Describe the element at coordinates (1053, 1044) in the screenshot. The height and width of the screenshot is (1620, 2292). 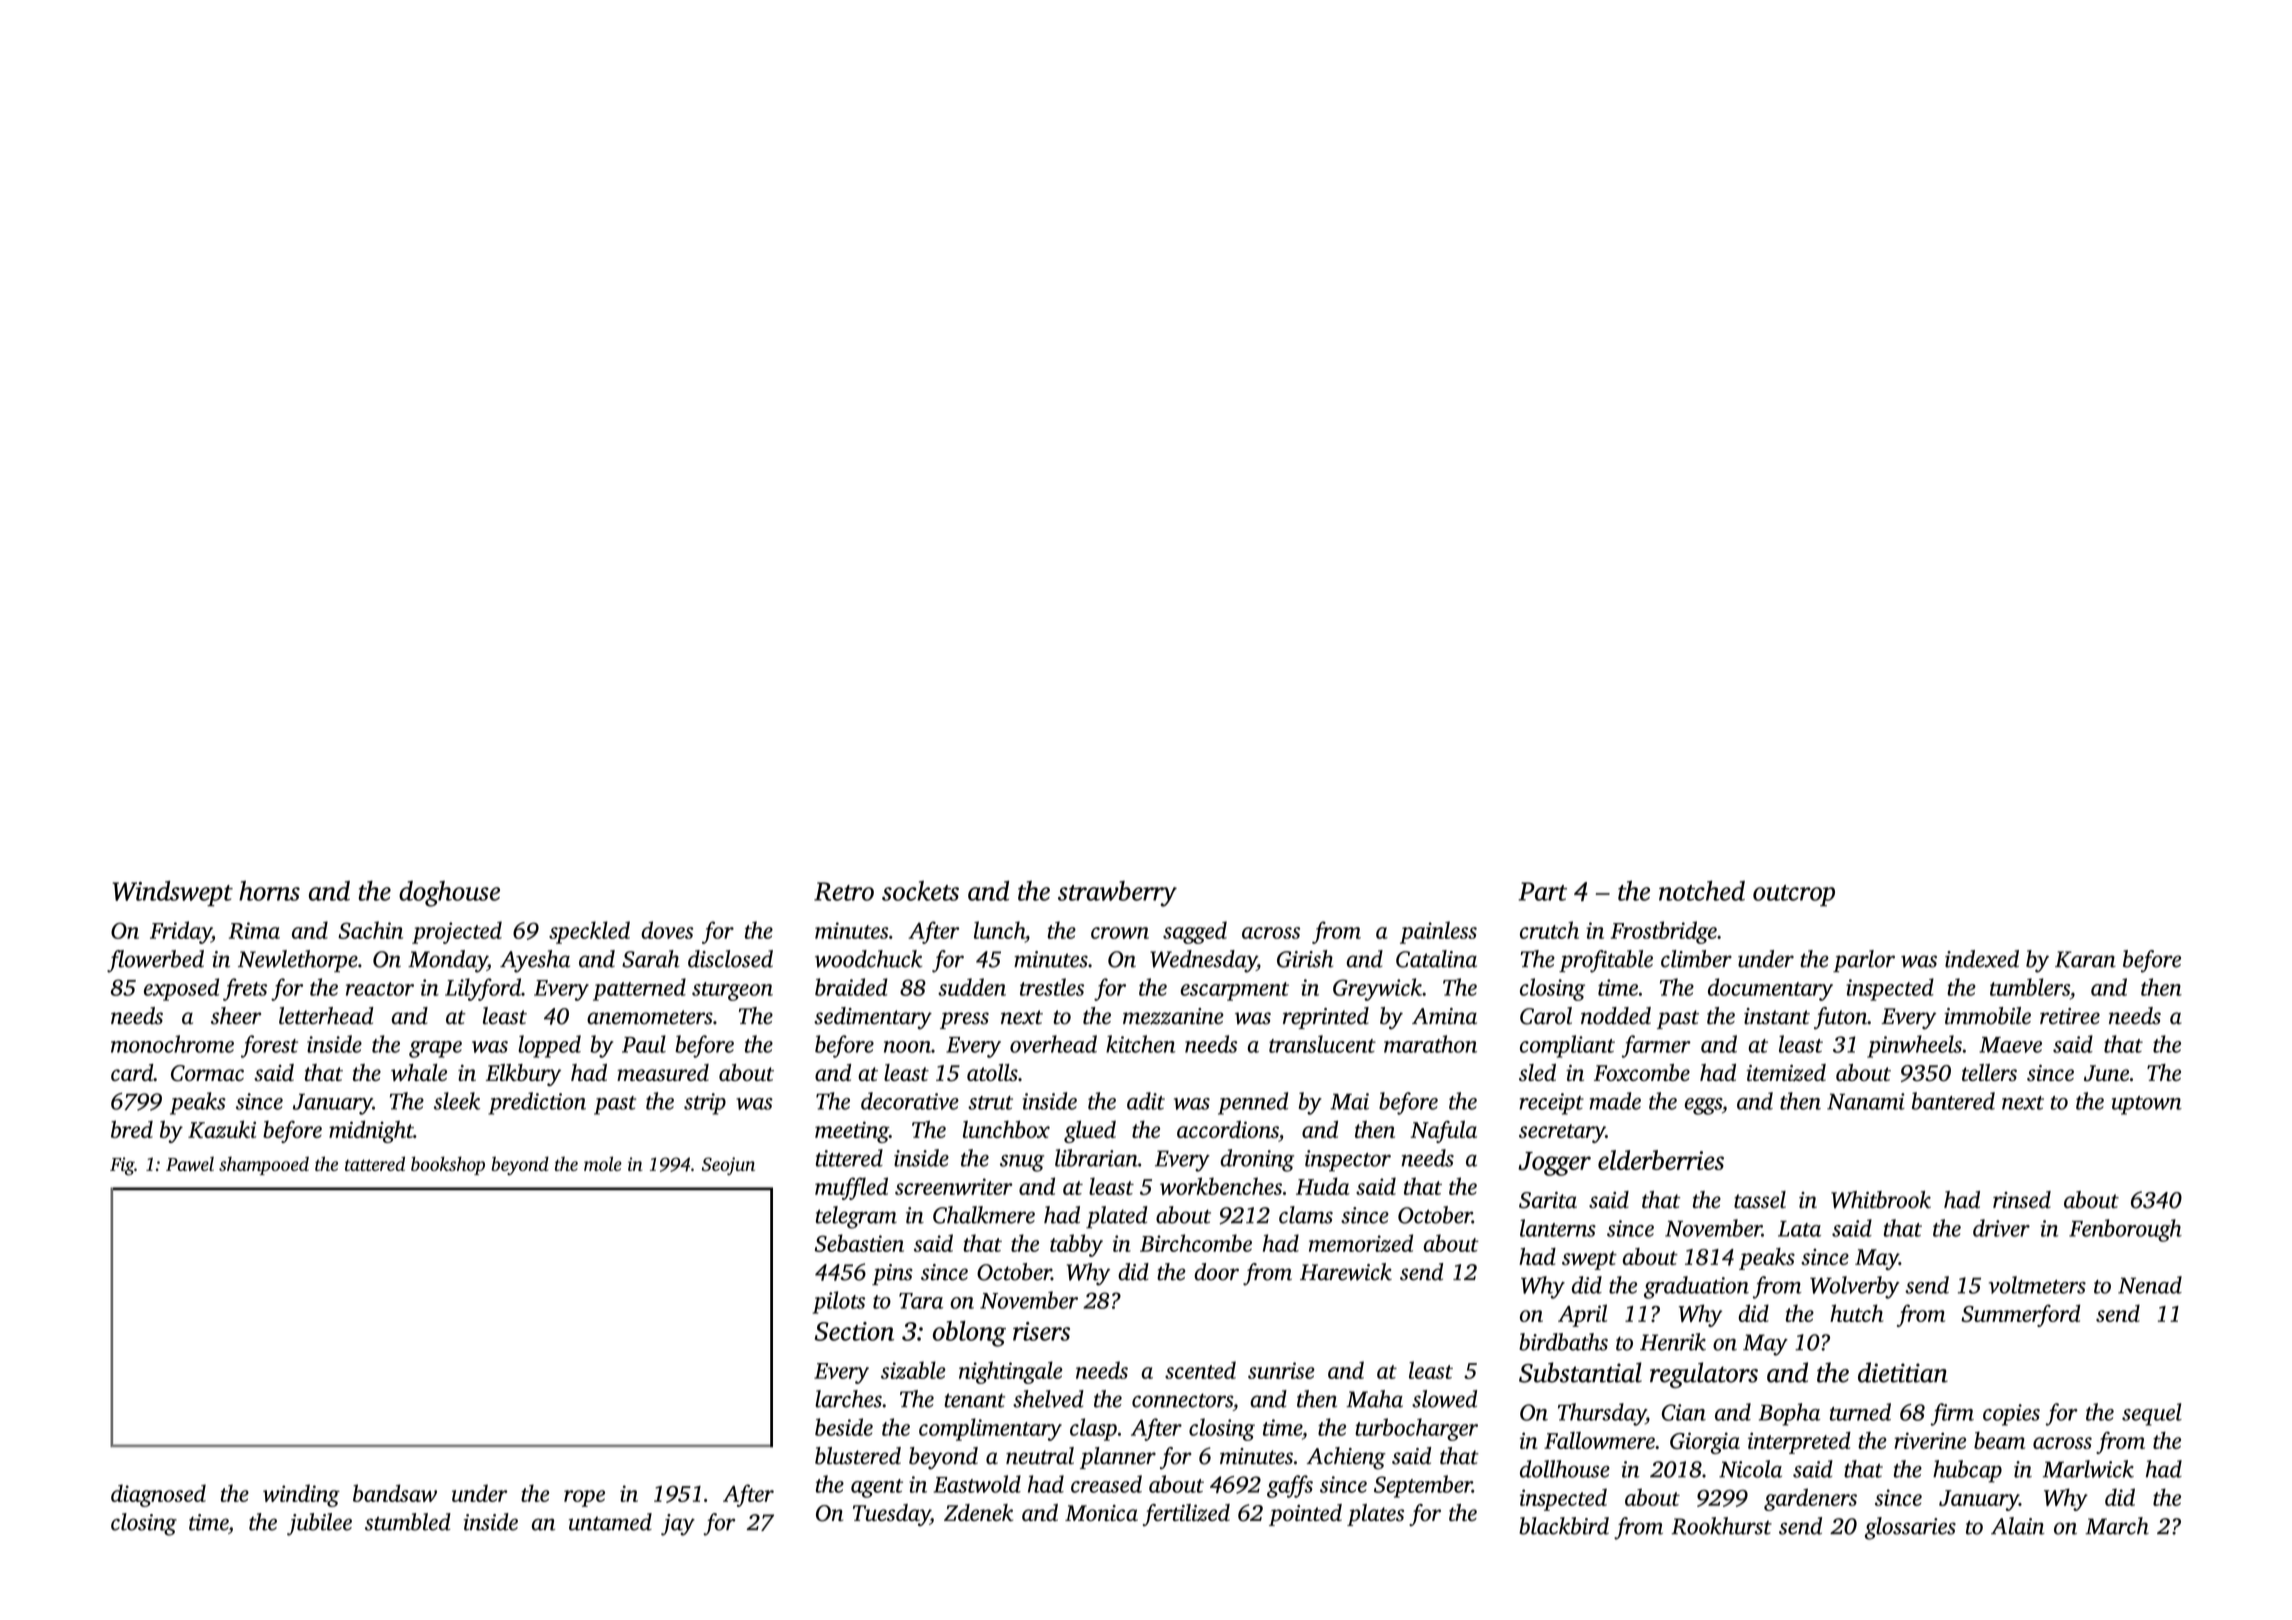
I see `overhead` at that location.
